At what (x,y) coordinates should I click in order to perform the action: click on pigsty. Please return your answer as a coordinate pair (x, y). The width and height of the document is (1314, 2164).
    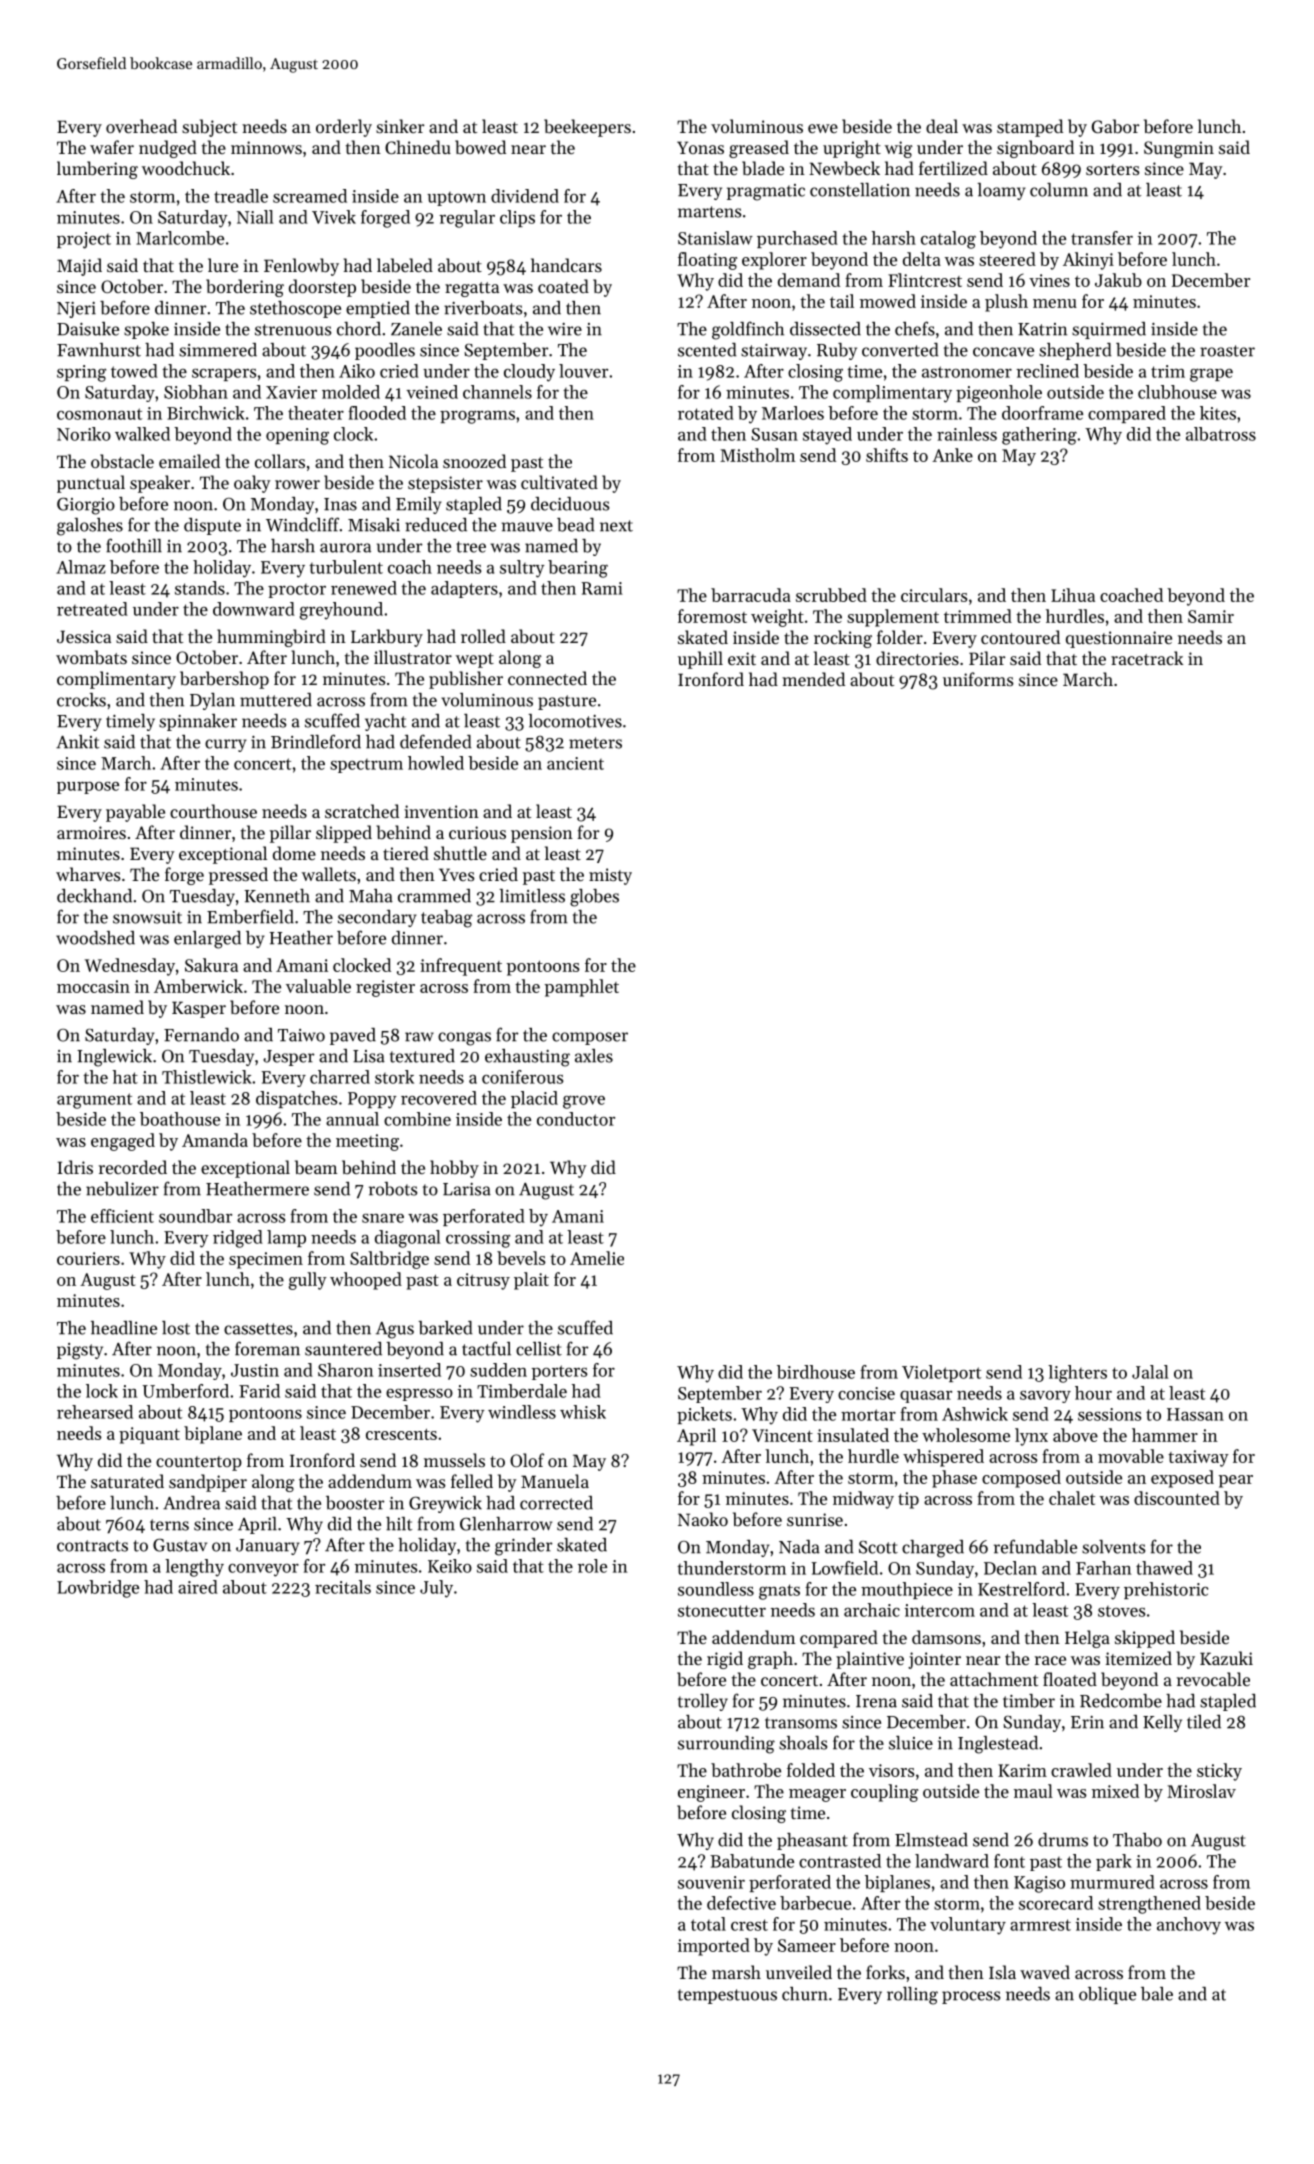
    Looking at the image, I should click on (80, 1351).
